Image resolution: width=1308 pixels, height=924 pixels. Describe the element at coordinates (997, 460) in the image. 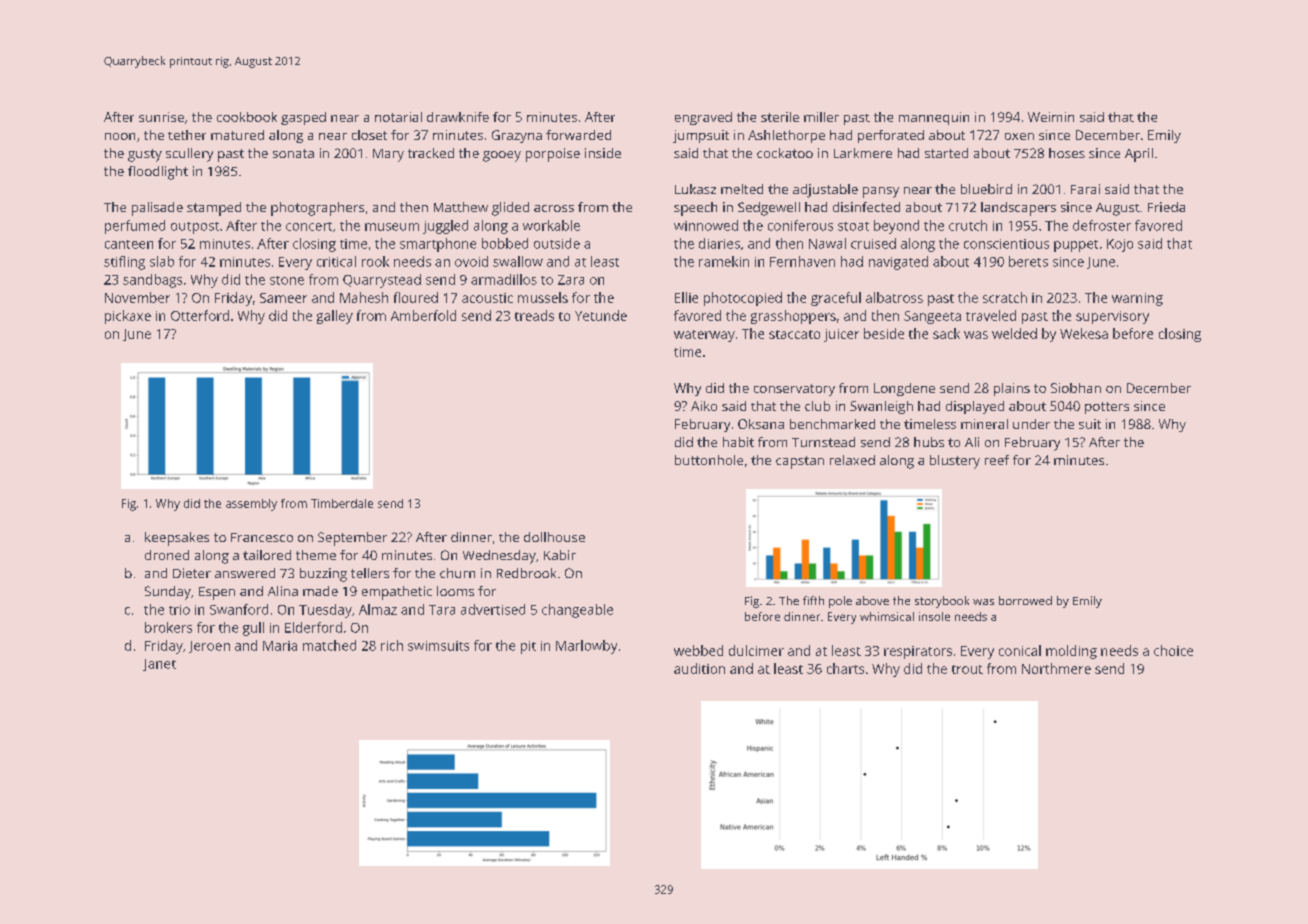

I see `reef` at that location.
